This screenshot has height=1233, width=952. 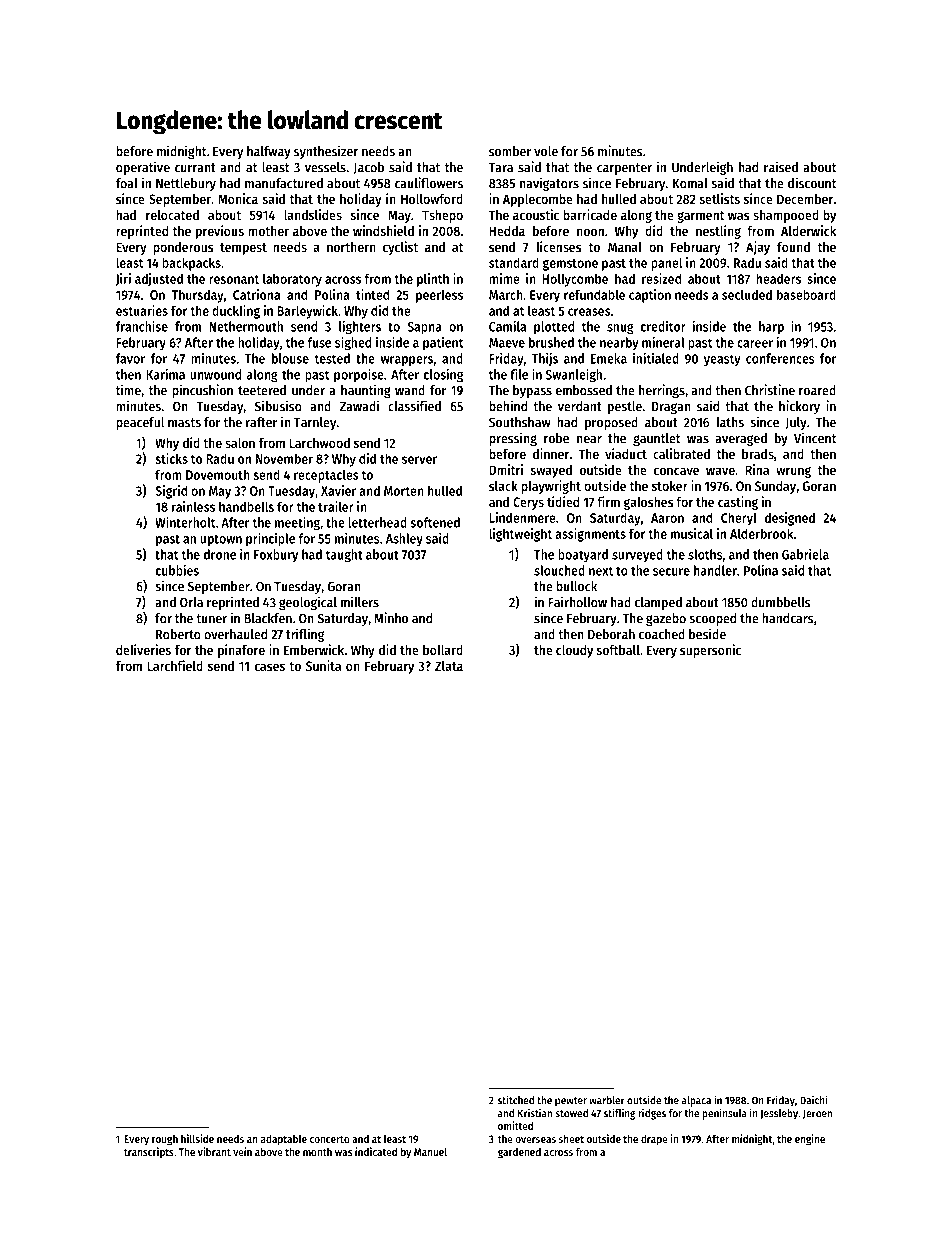 What do you see at coordinates (815, 438) in the screenshot?
I see `Vincent` at bounding box center [815, 438].
